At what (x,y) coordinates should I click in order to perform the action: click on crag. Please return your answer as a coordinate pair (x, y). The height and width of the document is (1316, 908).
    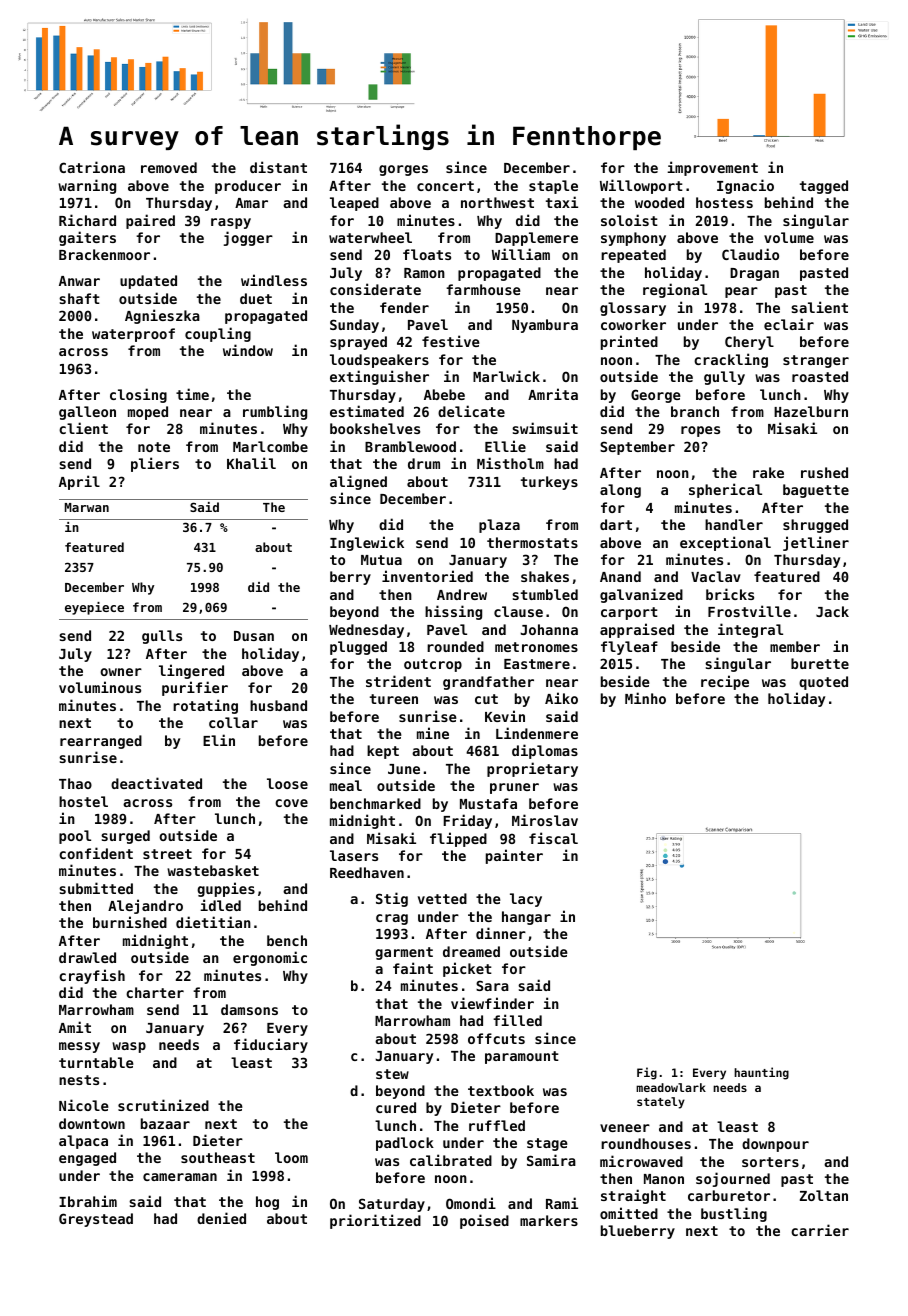
    Looking at the image, I should click on (392, 919).
